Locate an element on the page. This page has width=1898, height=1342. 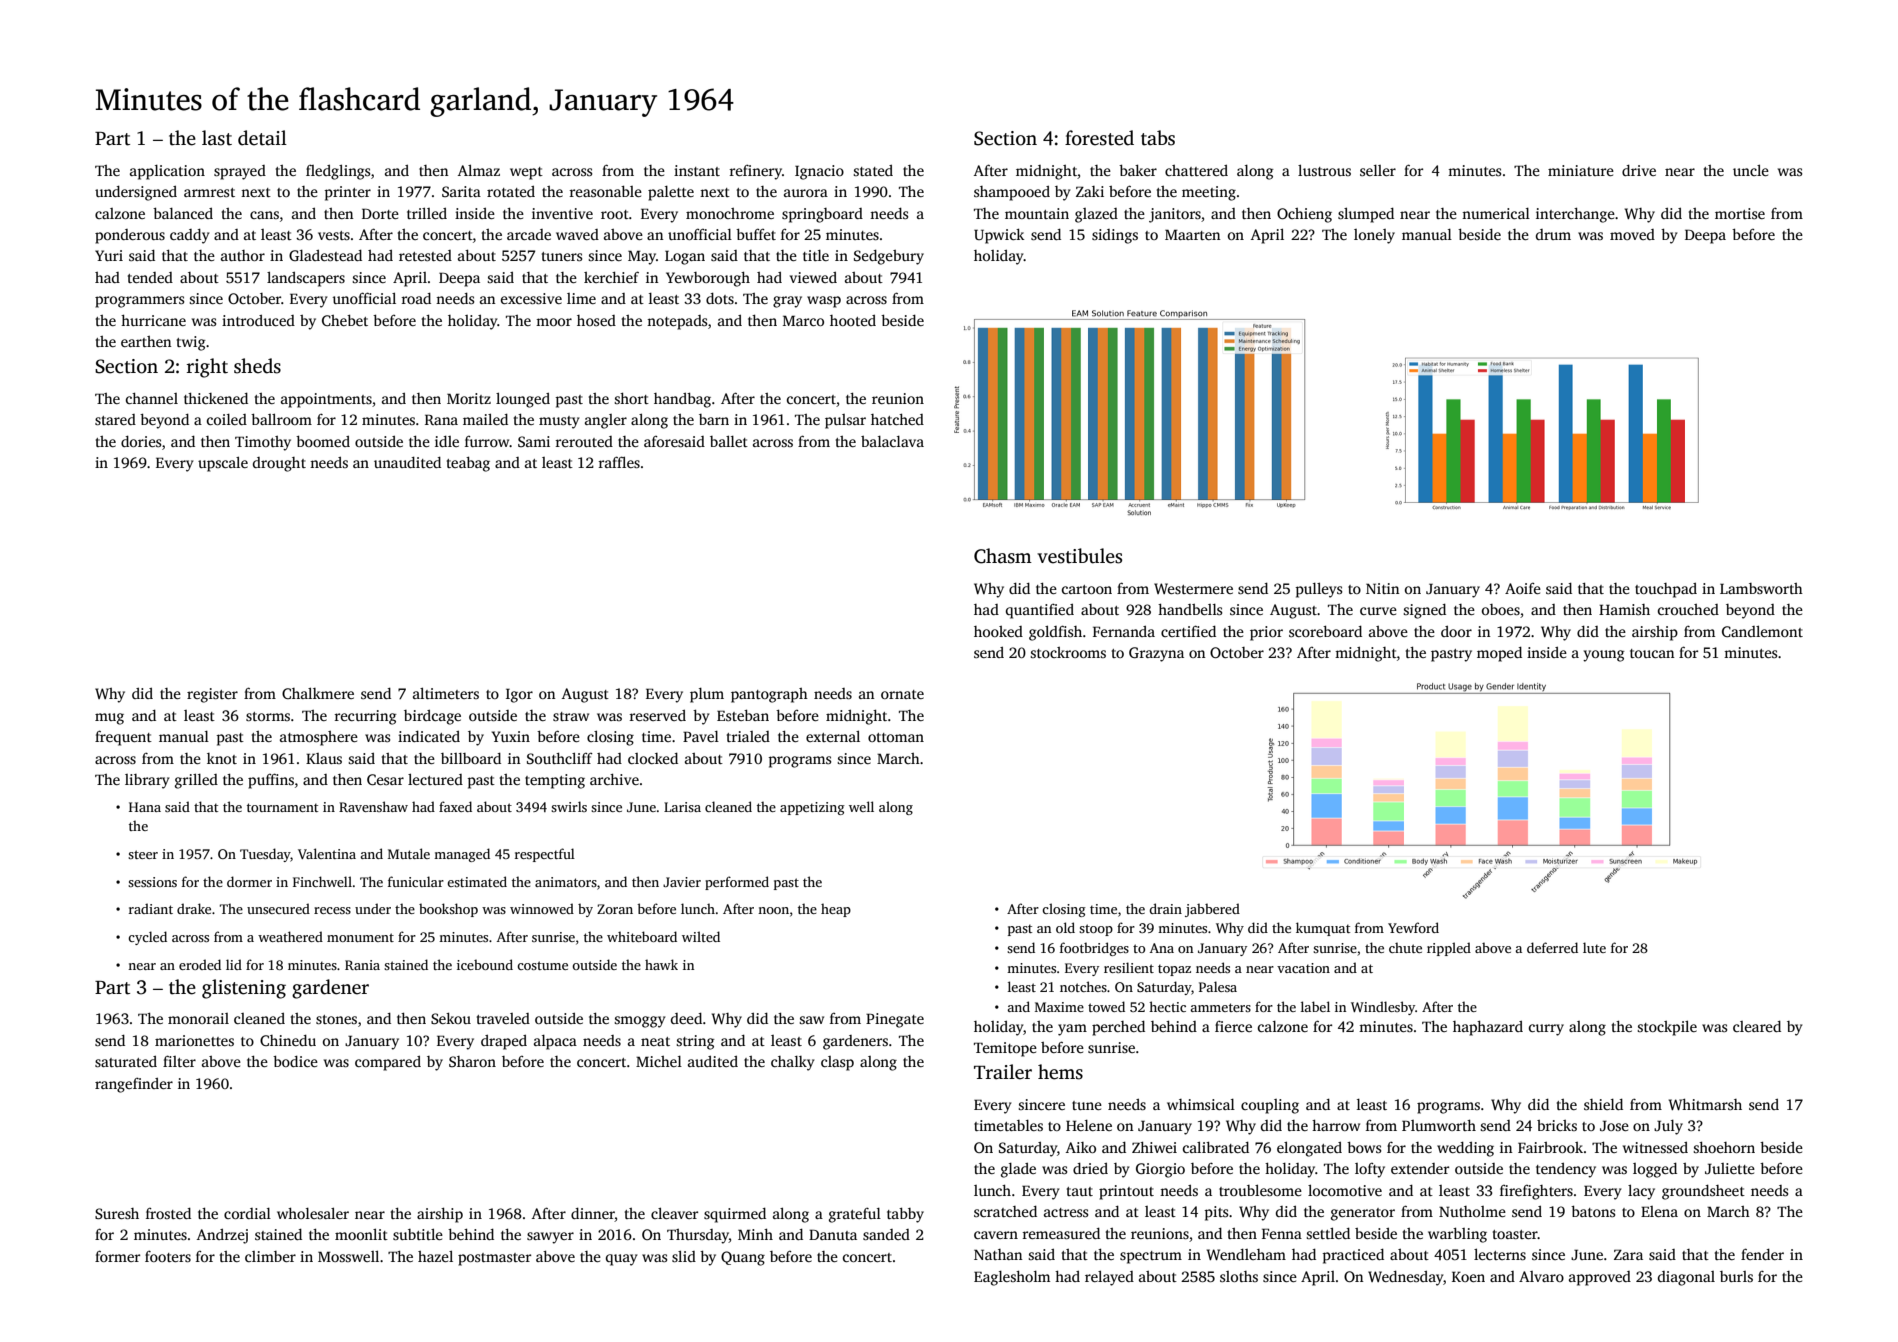
former is located at coordinates (117, 1256).
